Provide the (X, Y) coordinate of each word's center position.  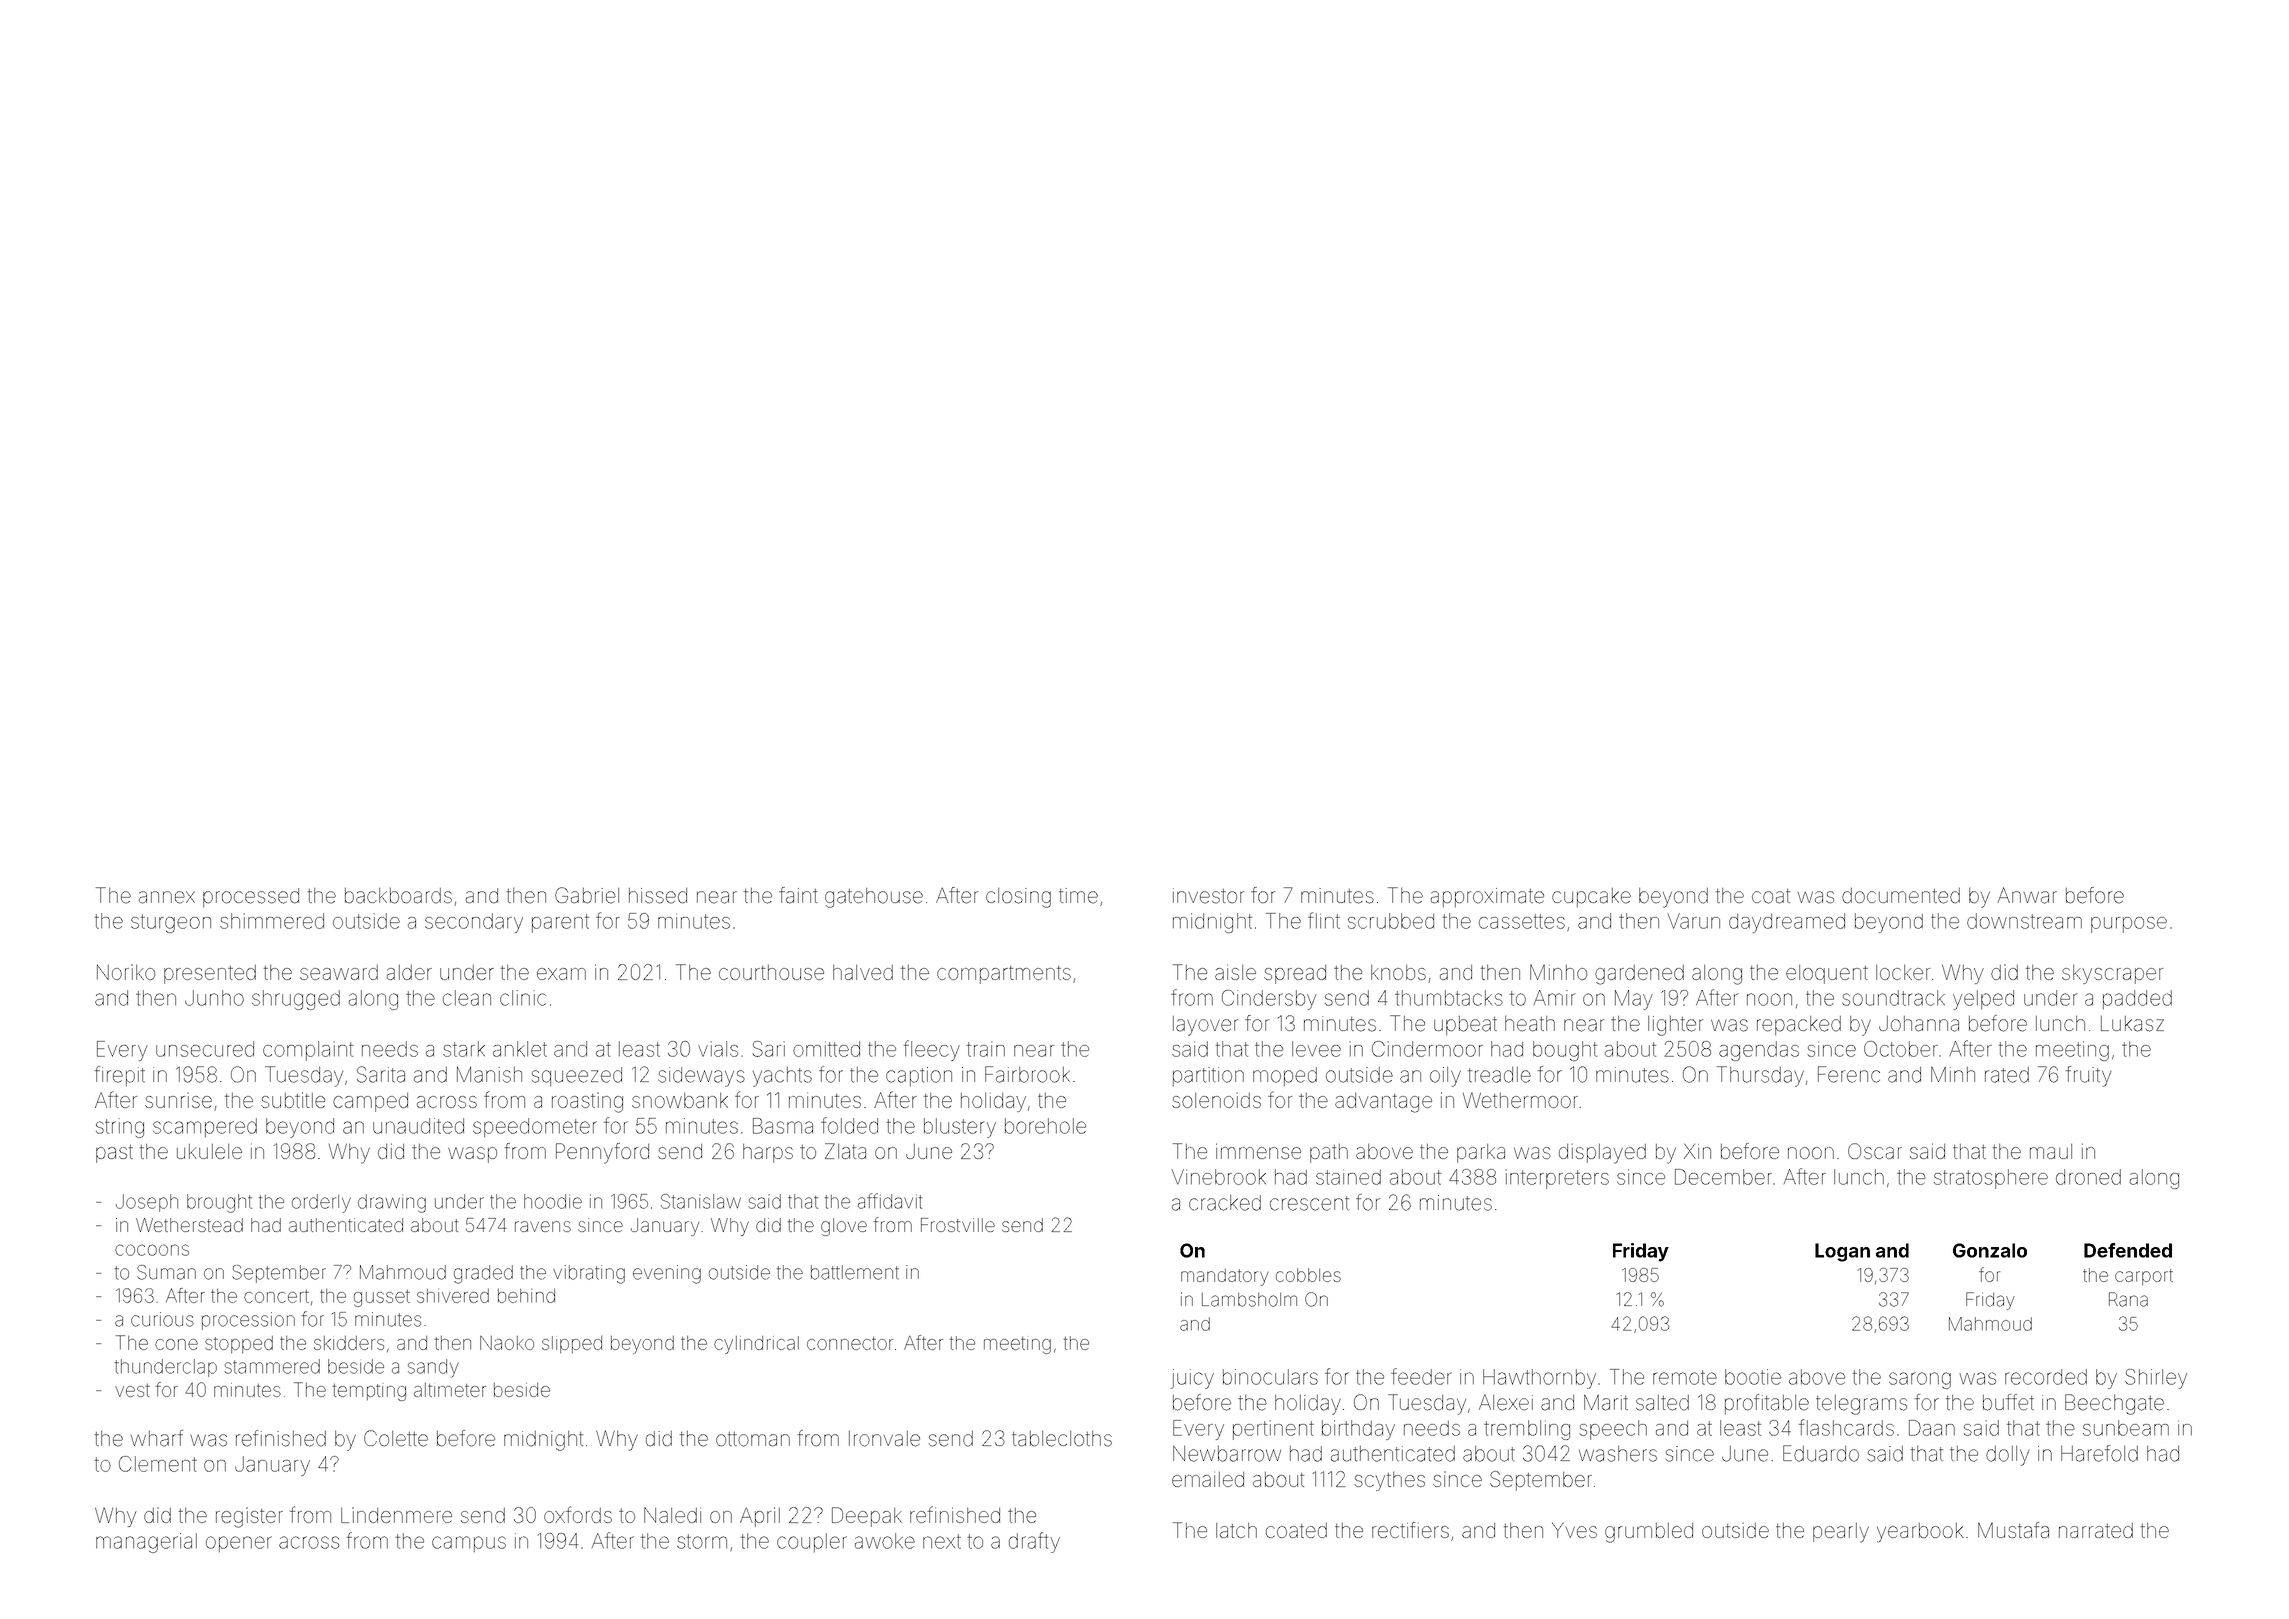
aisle (1235, 972)
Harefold (2099, 1453)
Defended (2128, 1250)
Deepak (867, 1517)
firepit (120, 1076)
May (1634, 1000)
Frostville (958, 1225)
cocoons (152, 1250)
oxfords (578, 1514)
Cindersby (1269, 1000)
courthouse (771, 972)
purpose (2129, 925)
